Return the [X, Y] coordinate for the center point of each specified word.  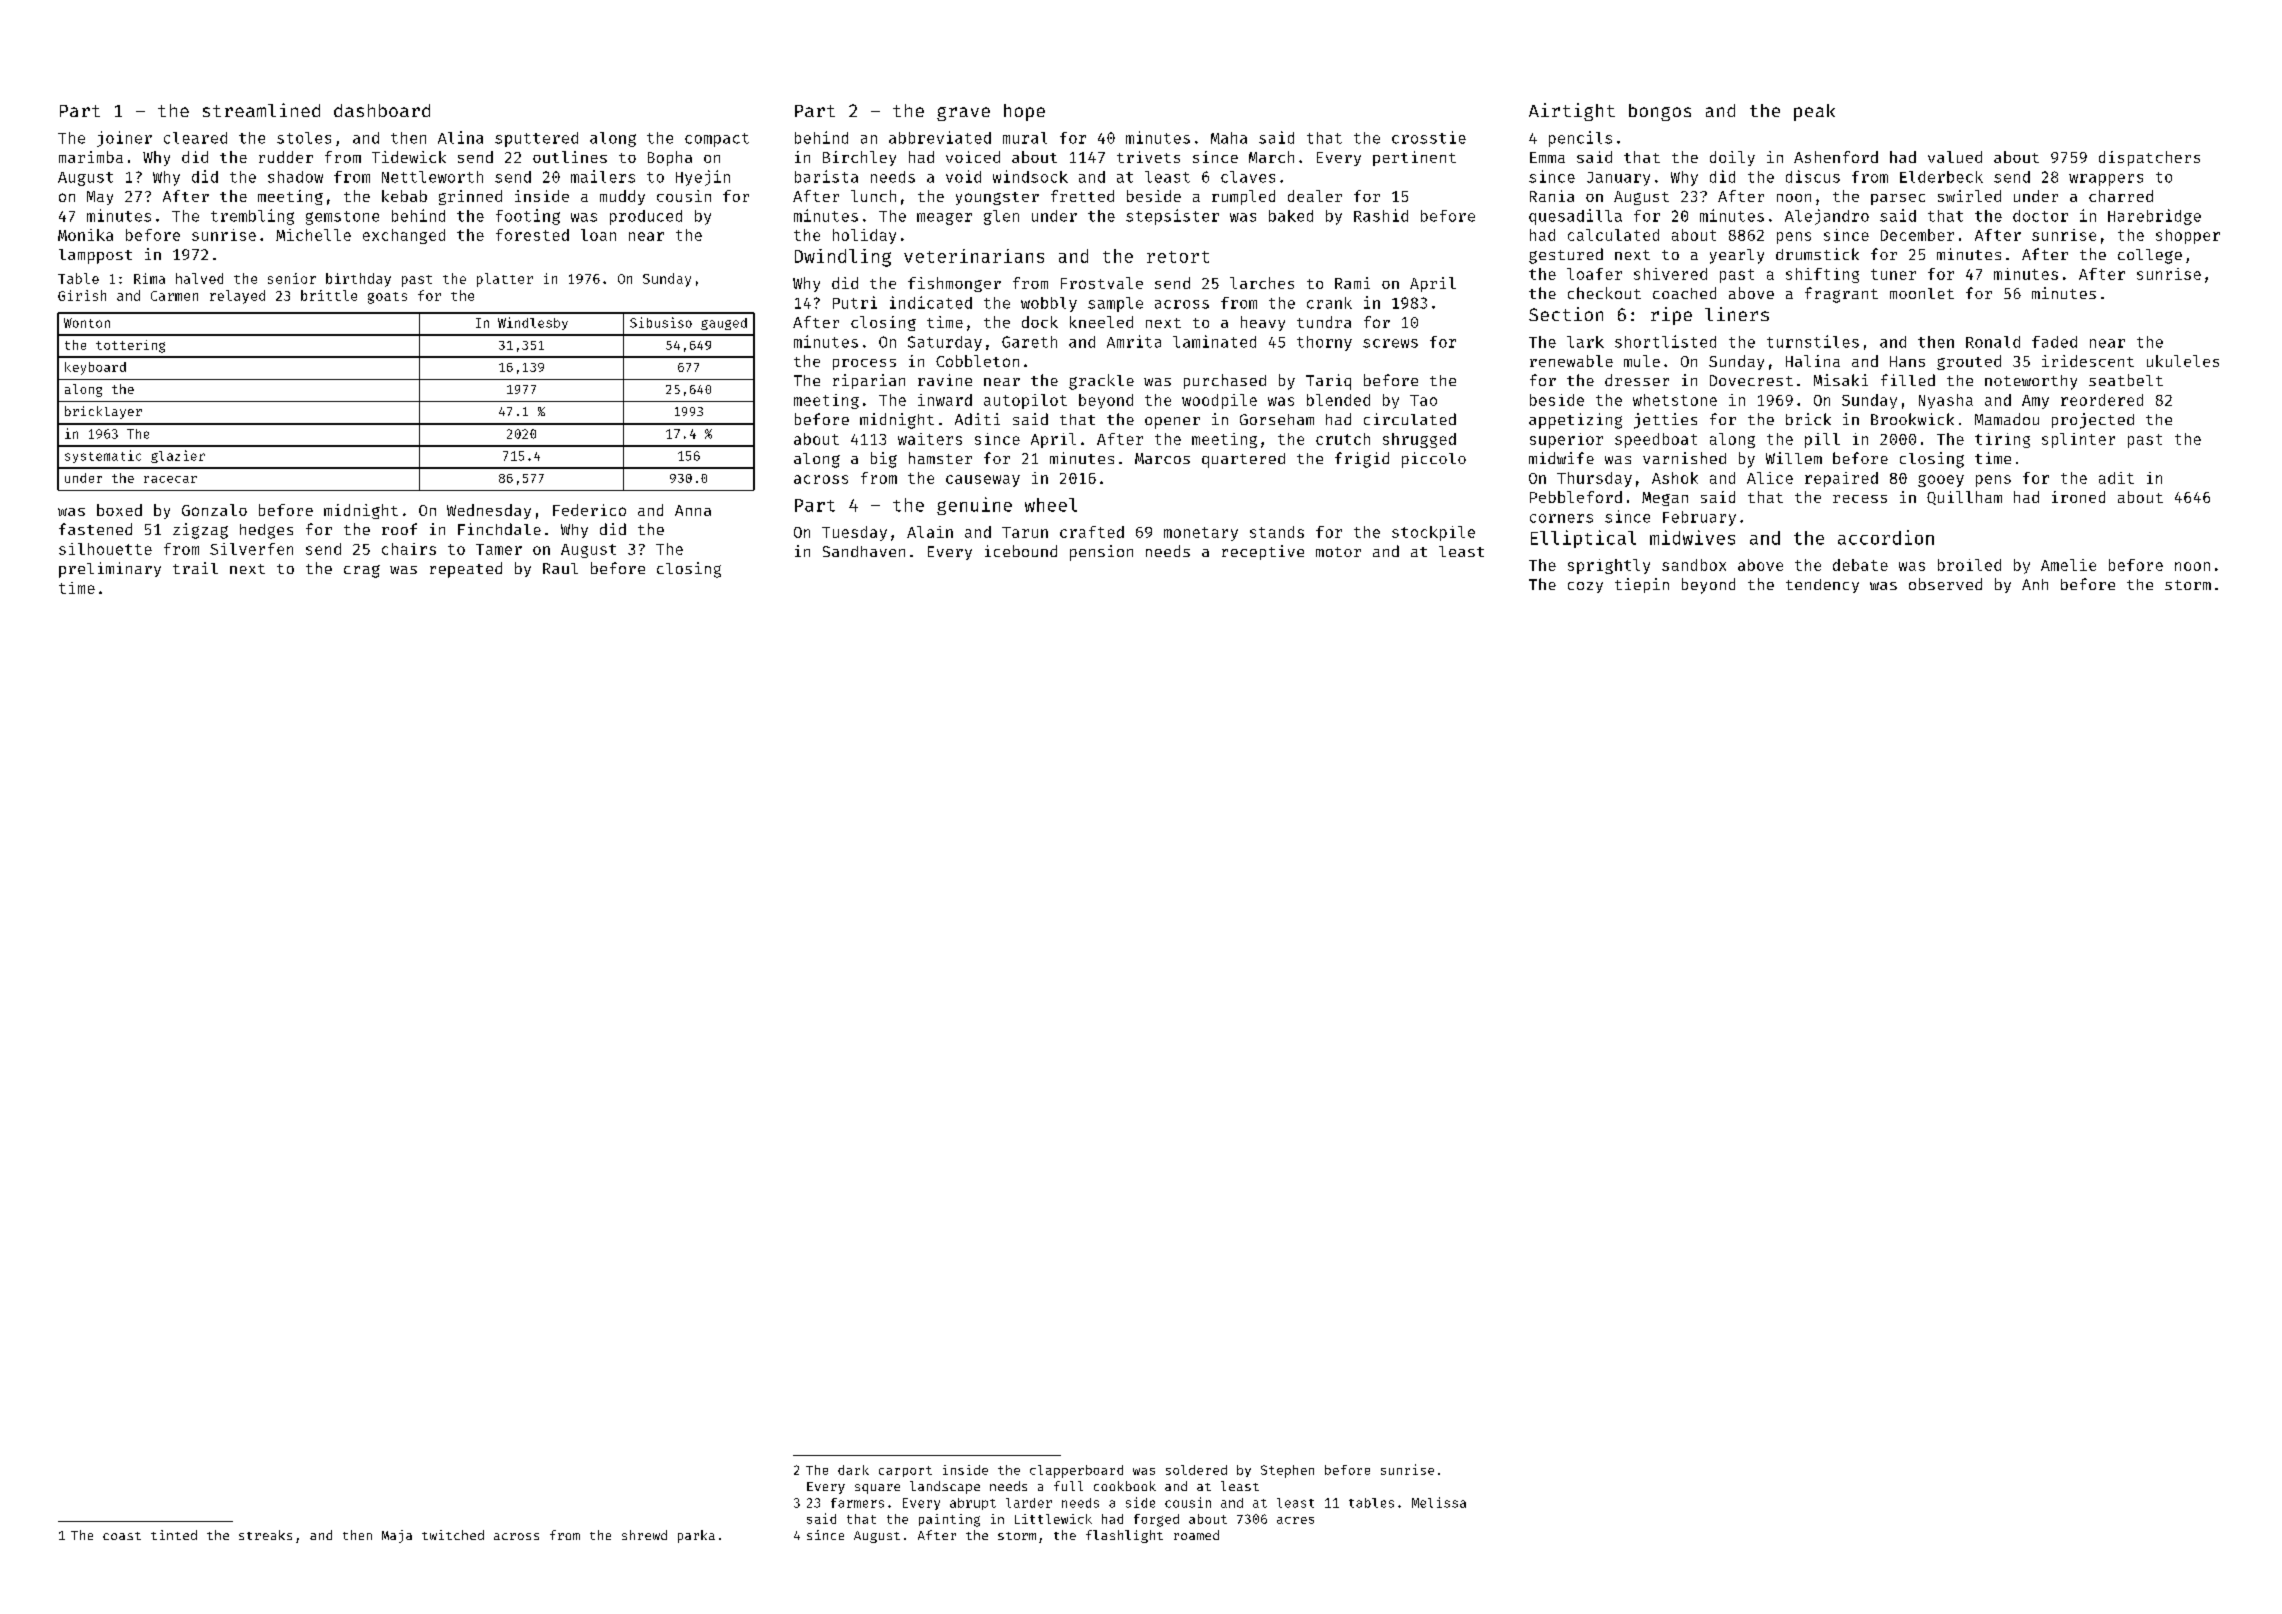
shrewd [644, 1535]
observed [1945, 584]
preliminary [110, 570]
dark [853, 1470]
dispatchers [2149, 158]
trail [195, 568]
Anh [2035, 584]
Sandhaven [864, 551]
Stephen [1287, 1471]
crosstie [1429, 137]
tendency [1822, 586]
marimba [91, 157]
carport [905, 1471]
